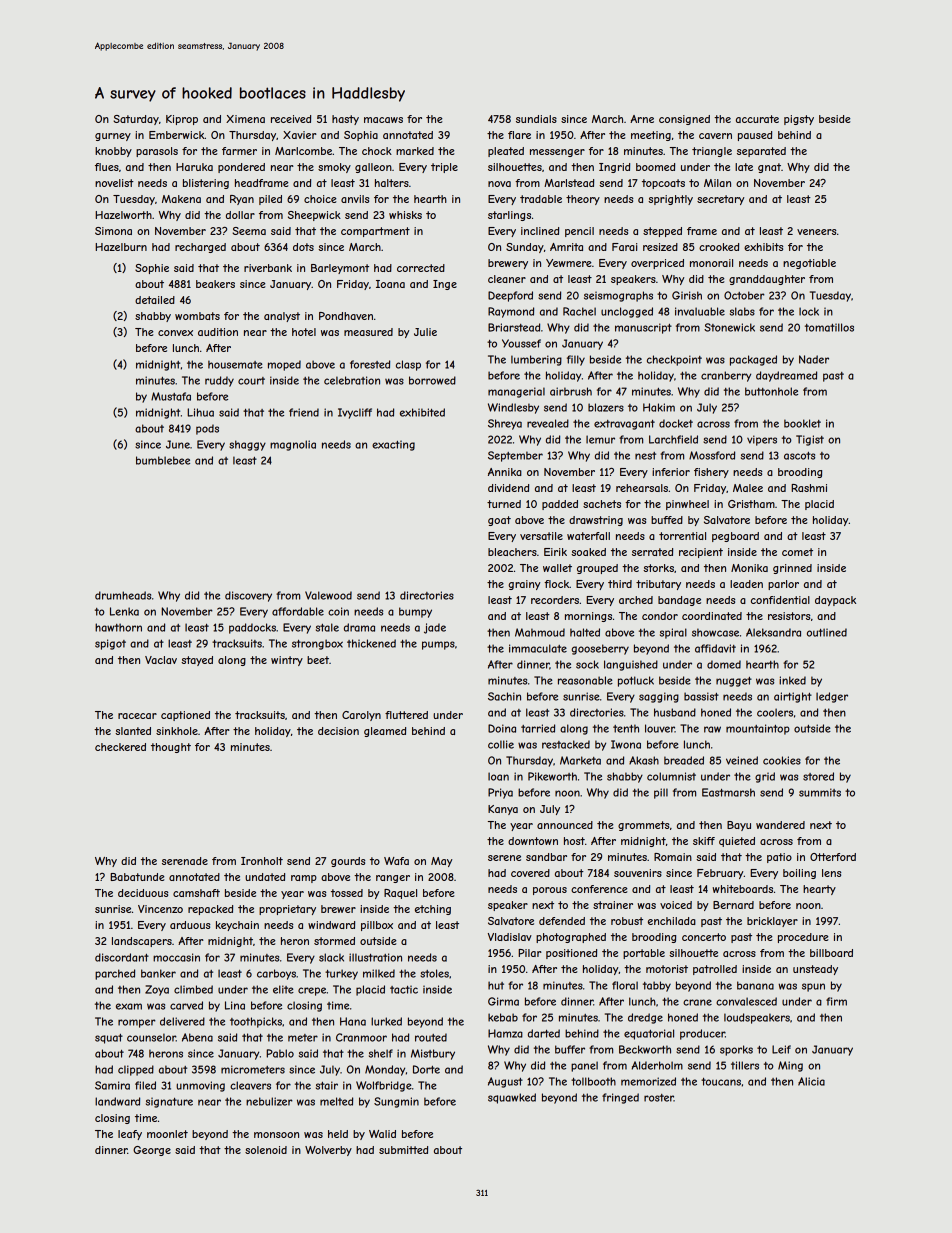 The image size is (952, 1233). Describe the element at coordinates (383, 120) in the screenshot. I see `macaws` at that location.
